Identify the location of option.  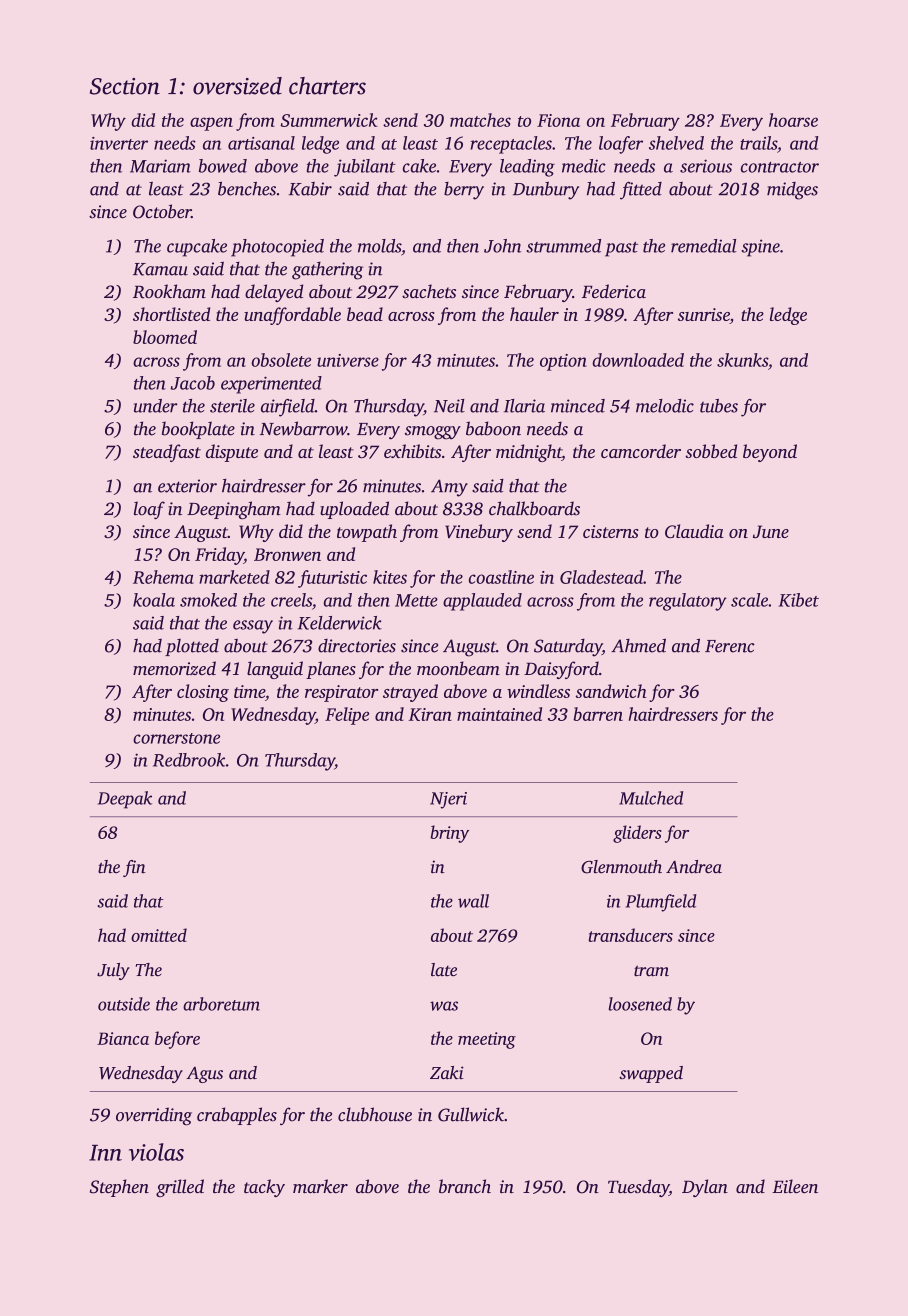
(563, 362).
